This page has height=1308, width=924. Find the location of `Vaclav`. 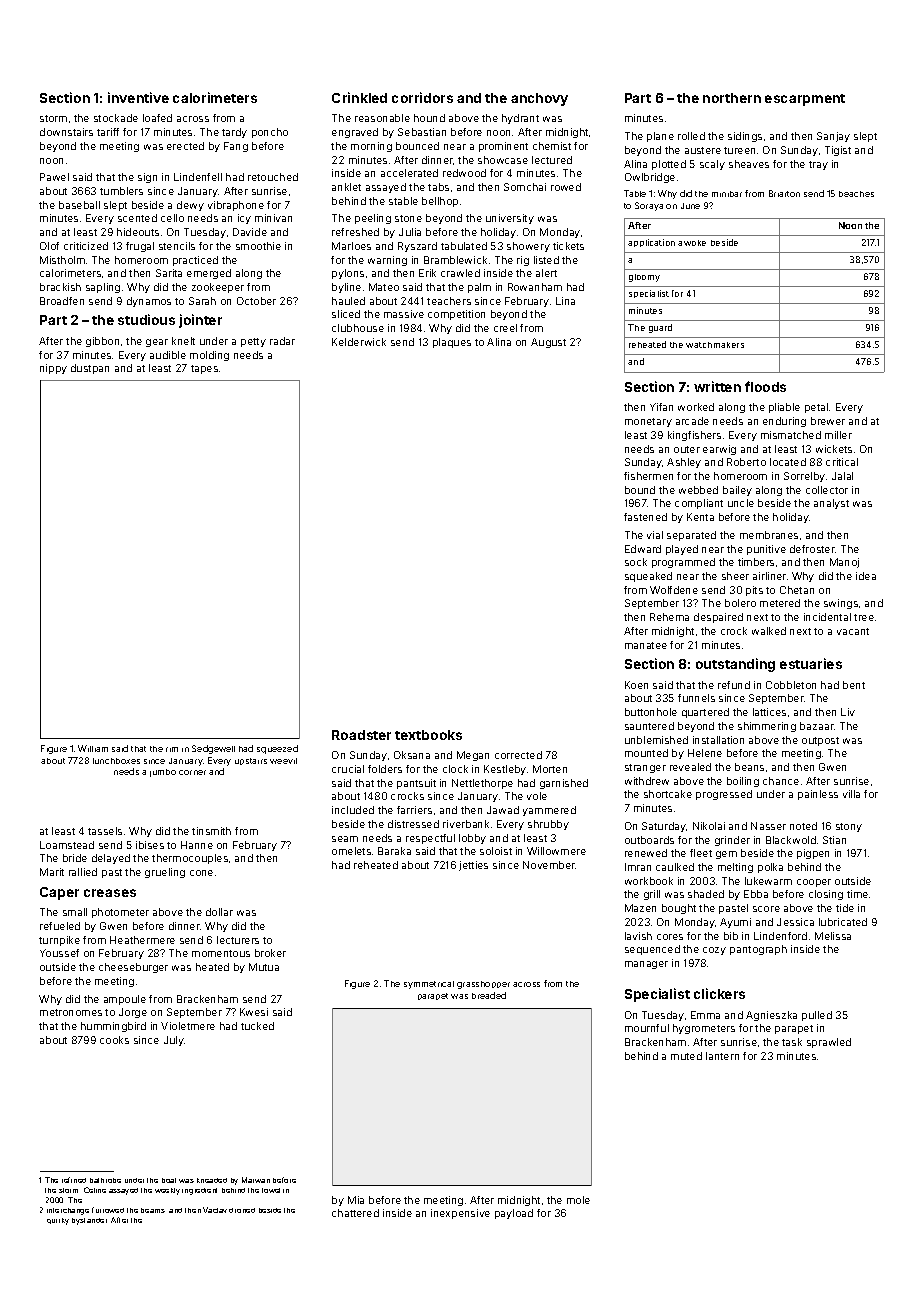

Vaclav is located at coordinates (215, 1210).
